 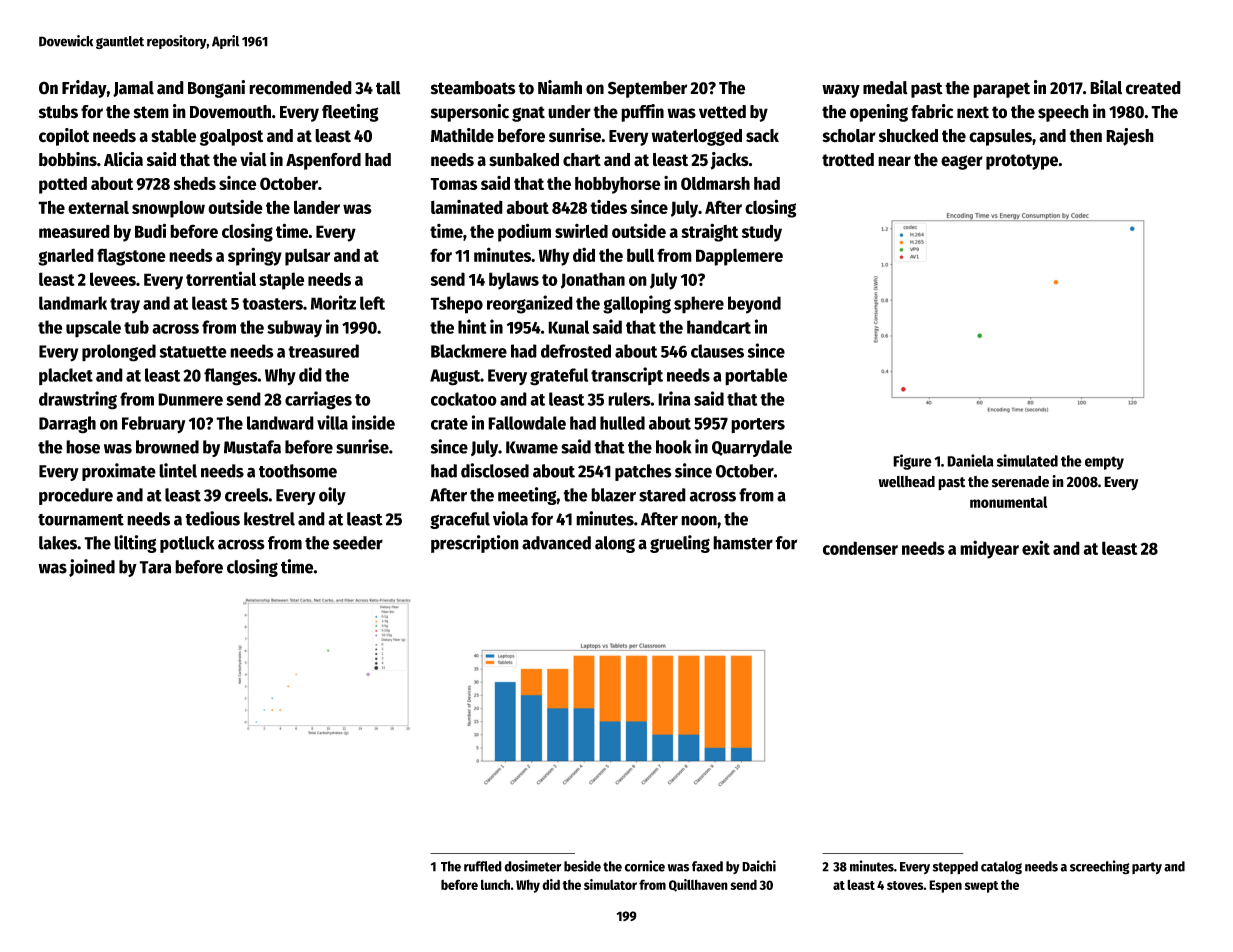 I want to click on noon, so click(x=699, y=520).
